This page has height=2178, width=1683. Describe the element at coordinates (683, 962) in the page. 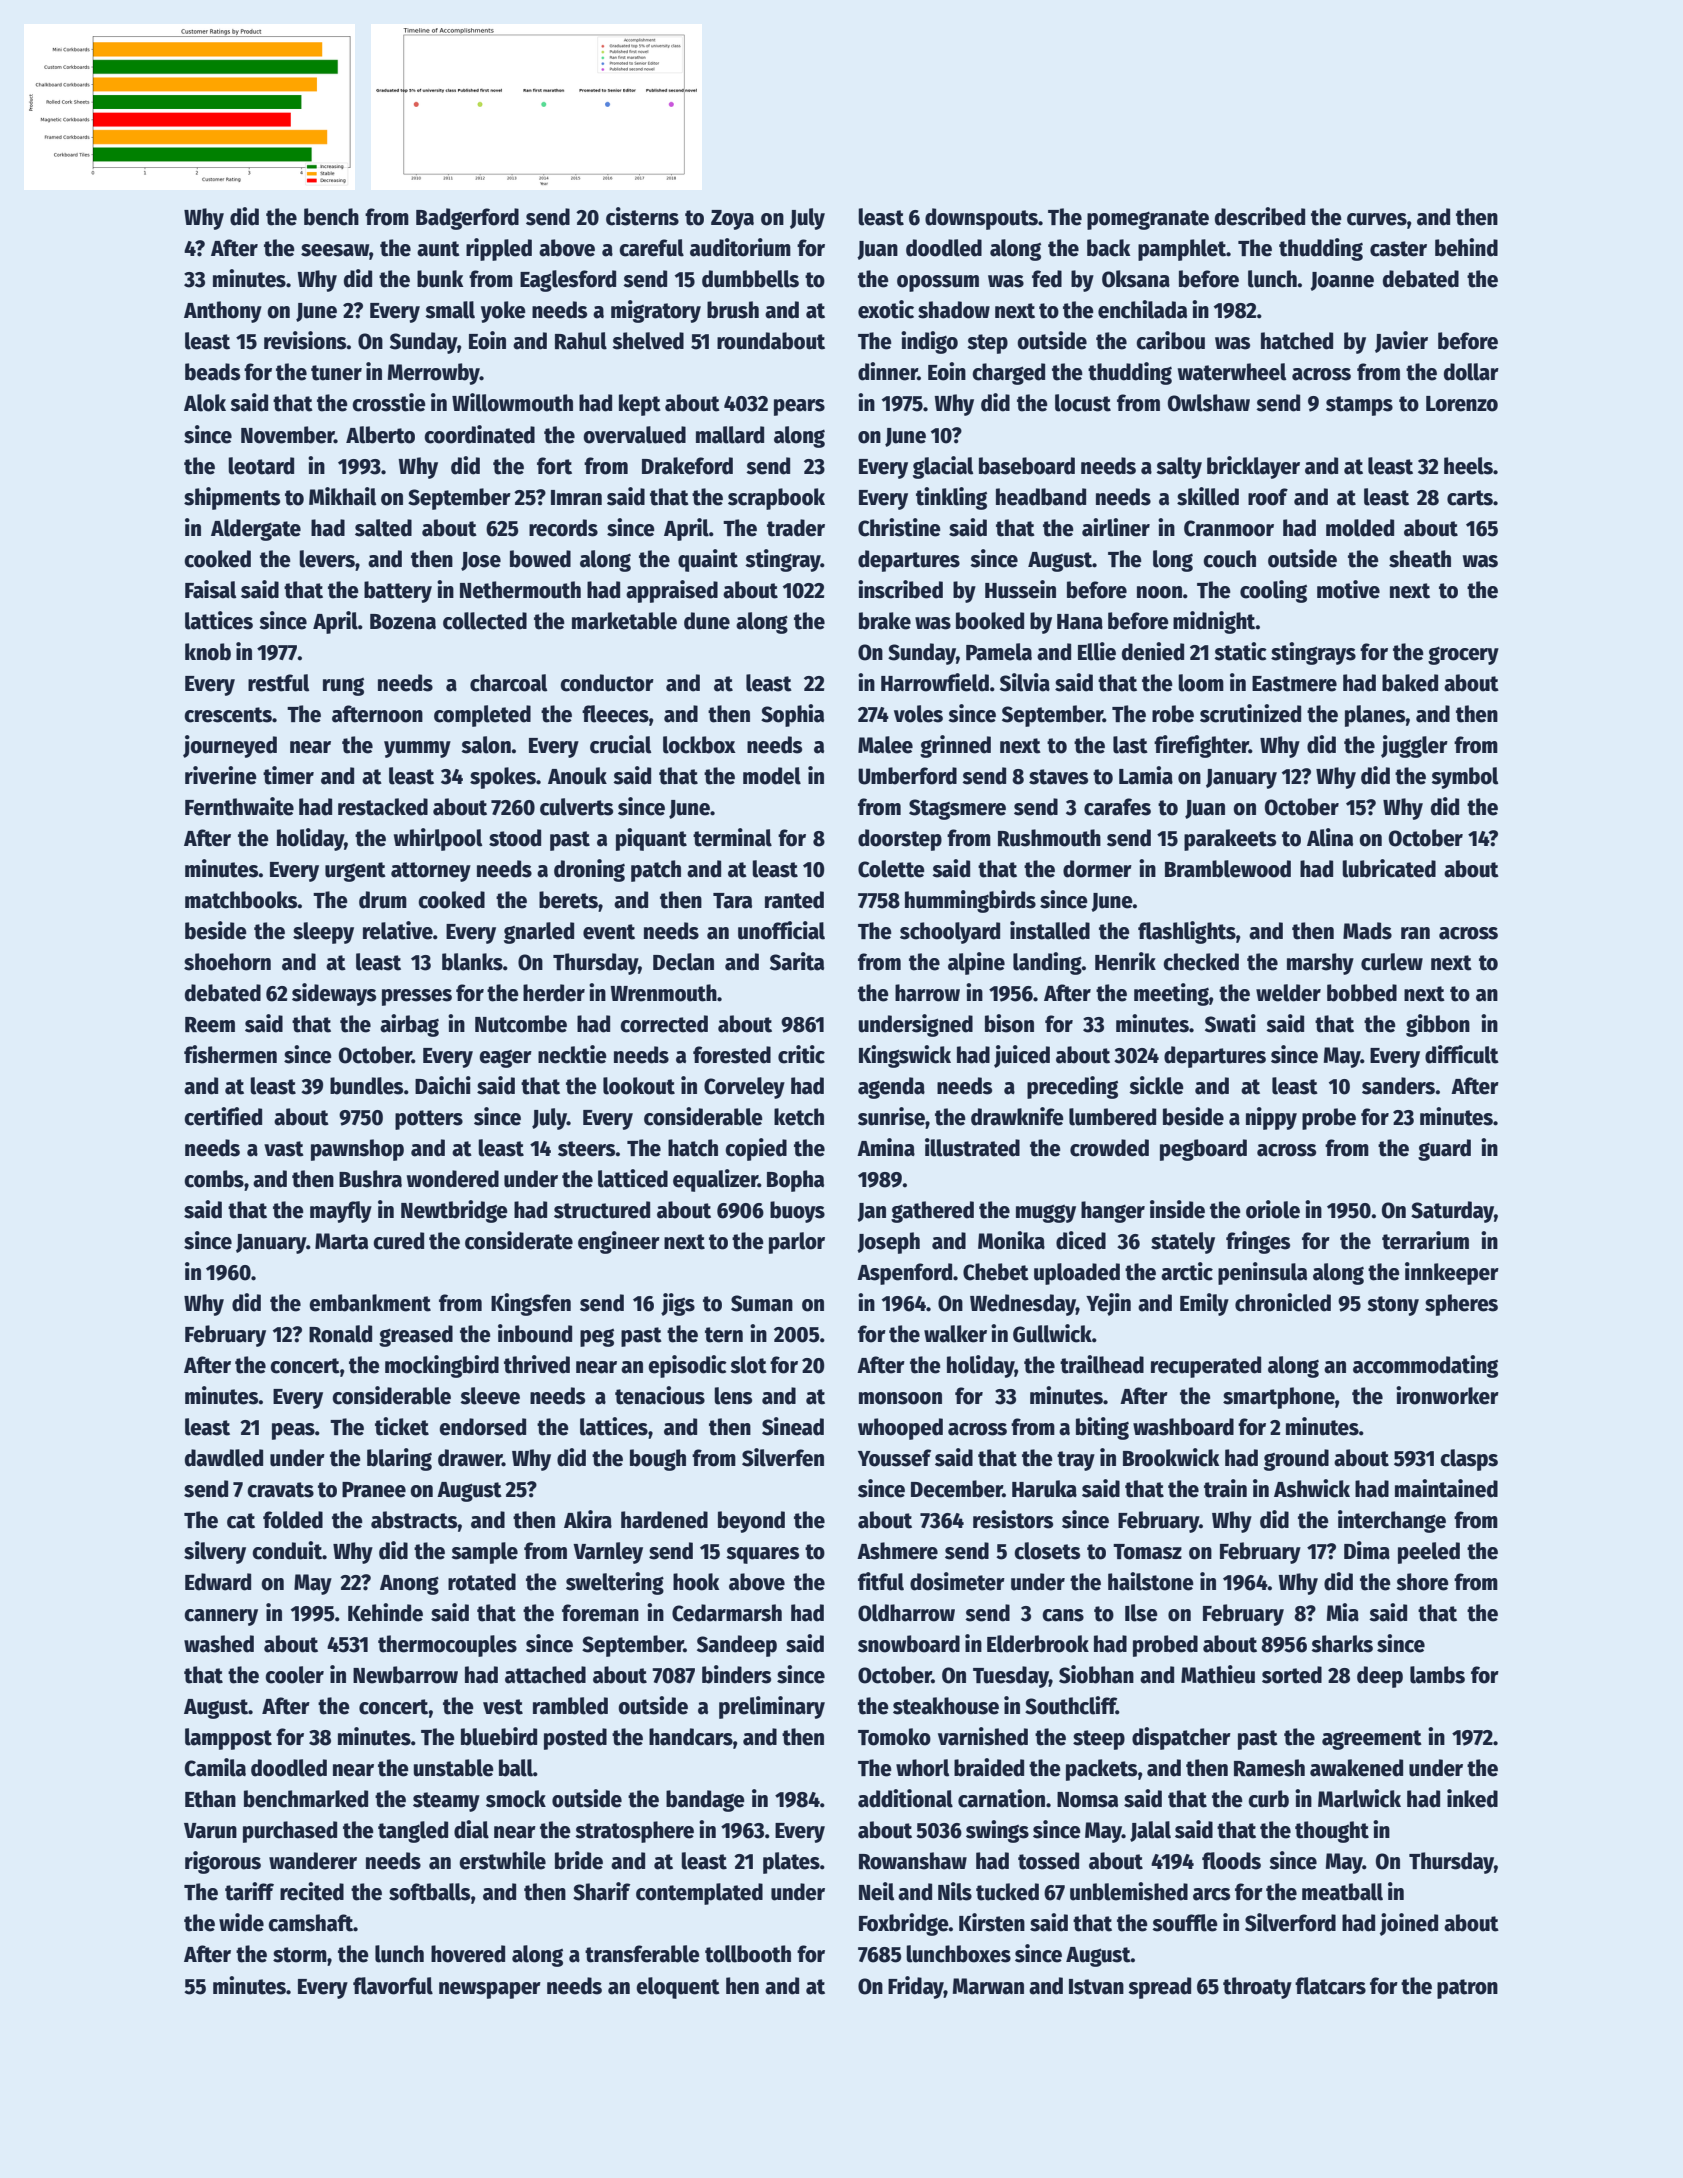

I see `Declan` at that location.
